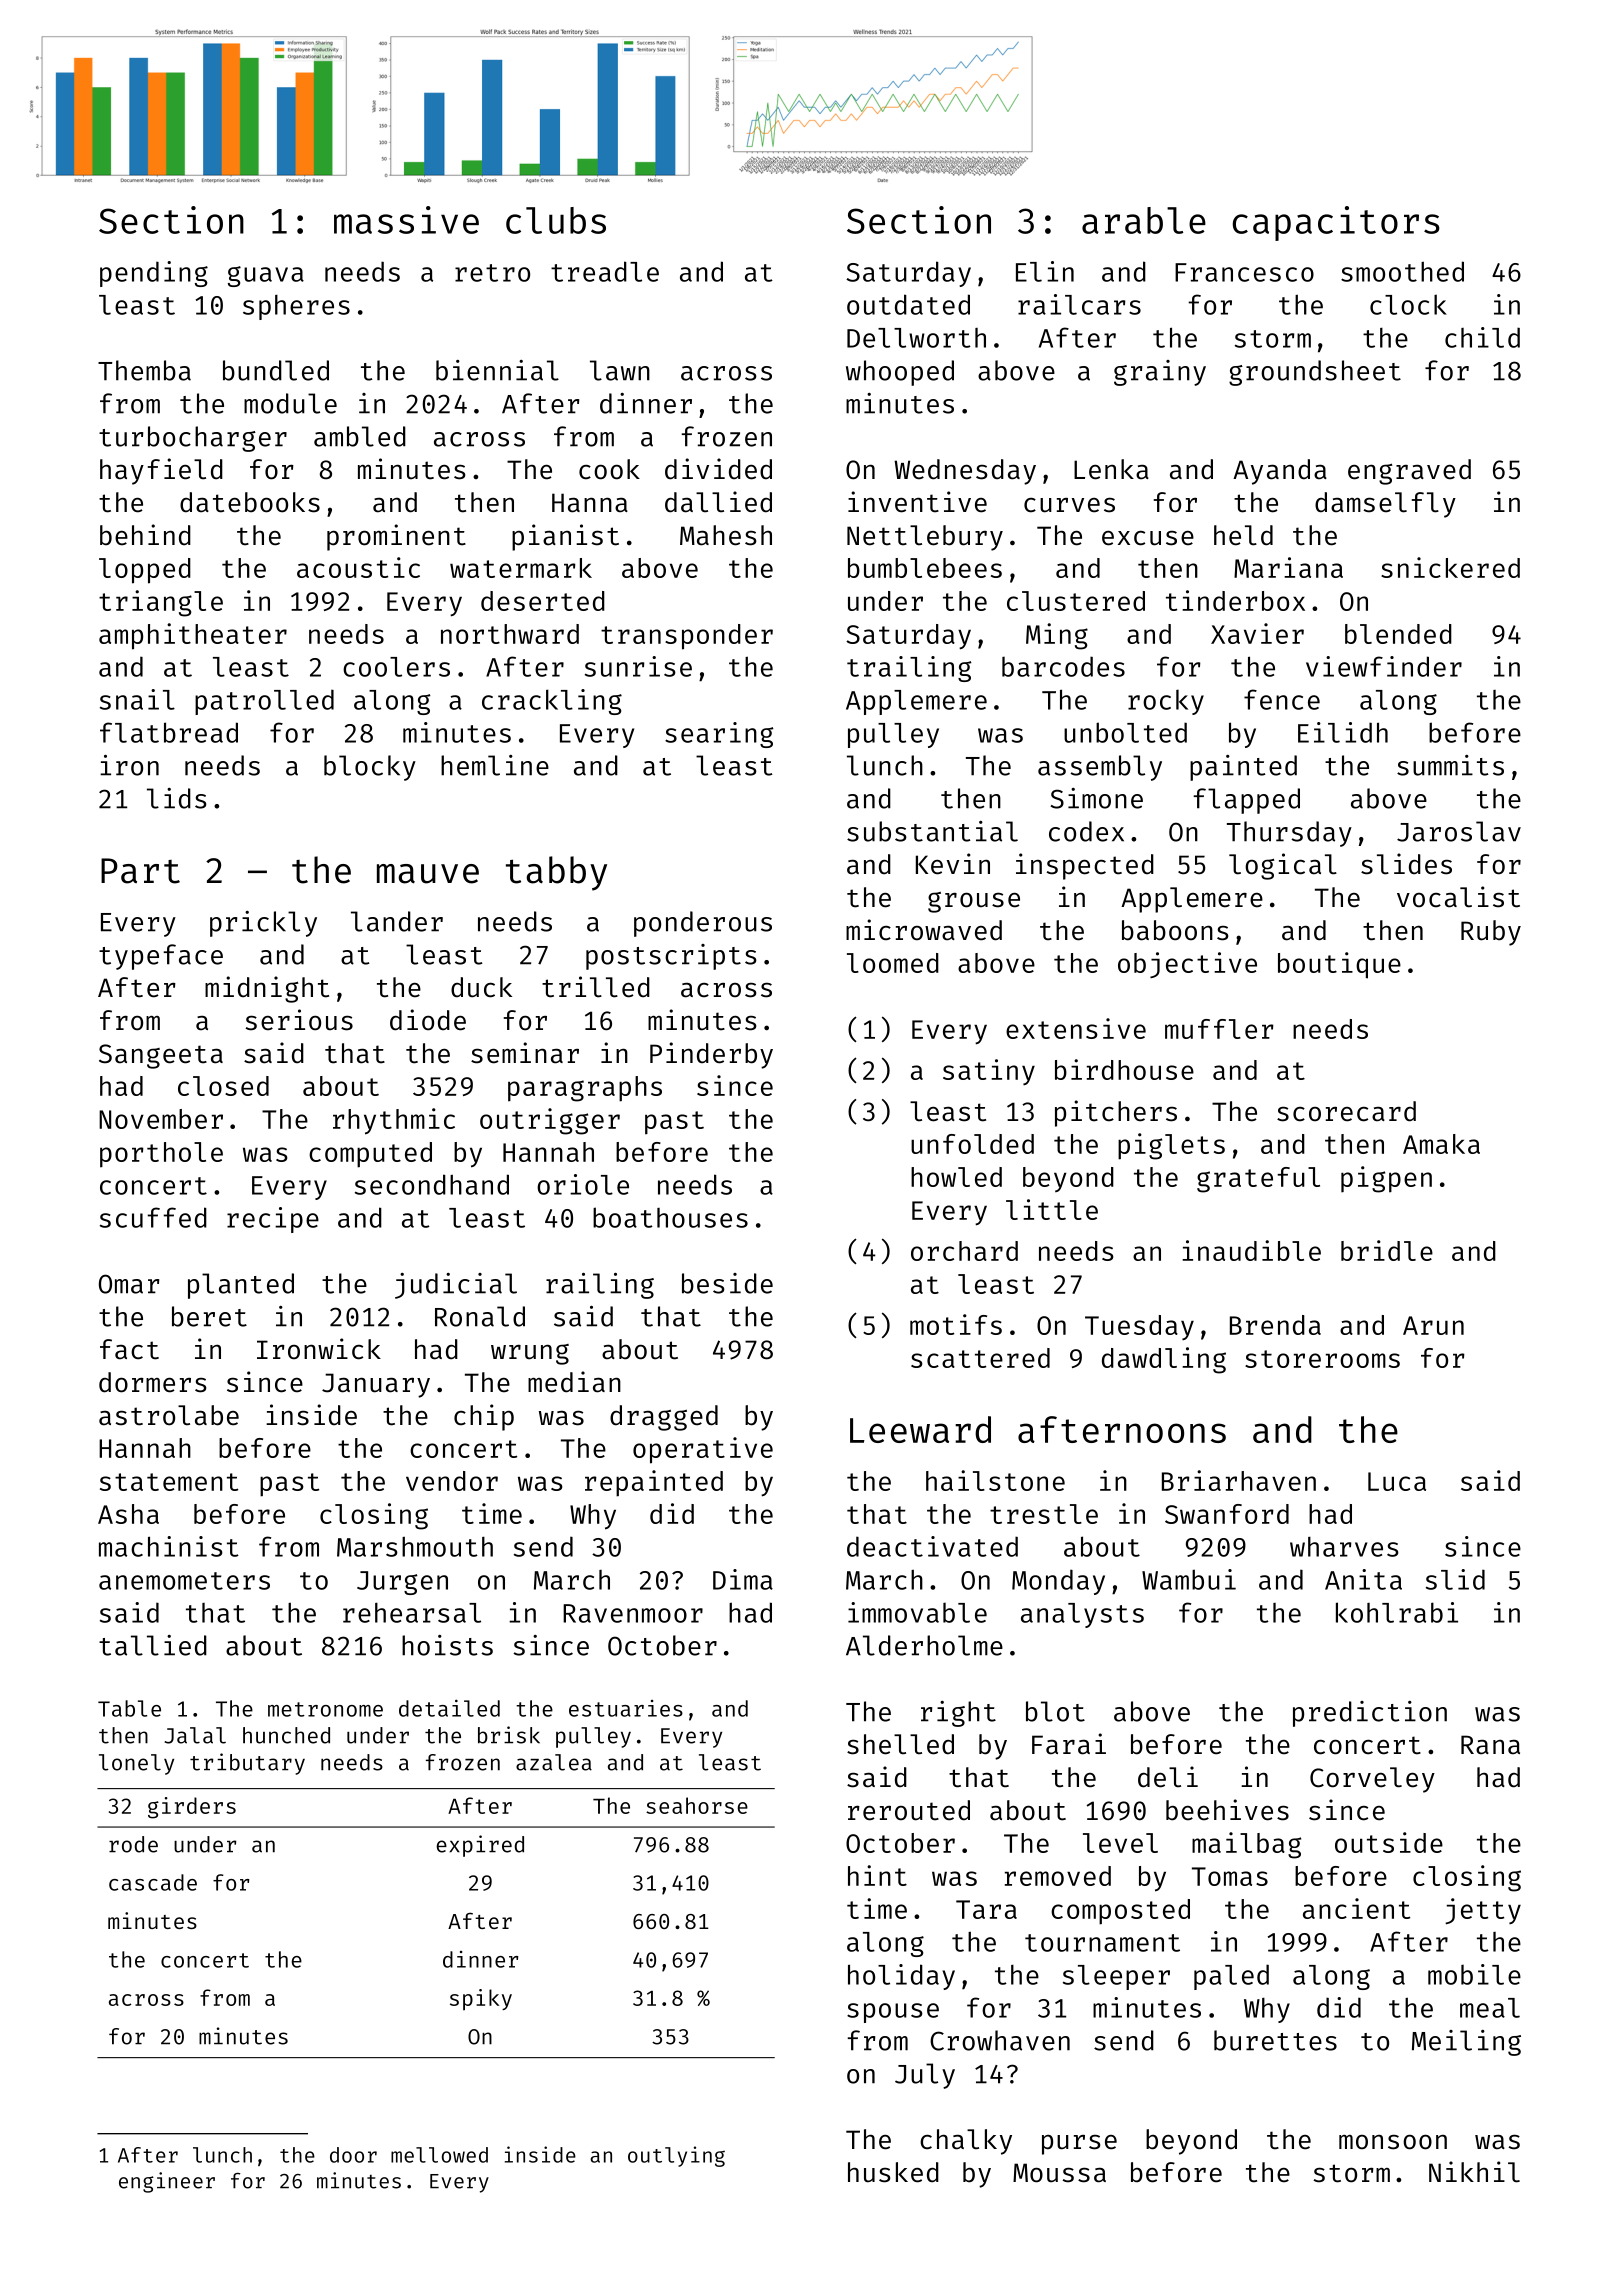  I want to click on child, so click(1482, 337).
